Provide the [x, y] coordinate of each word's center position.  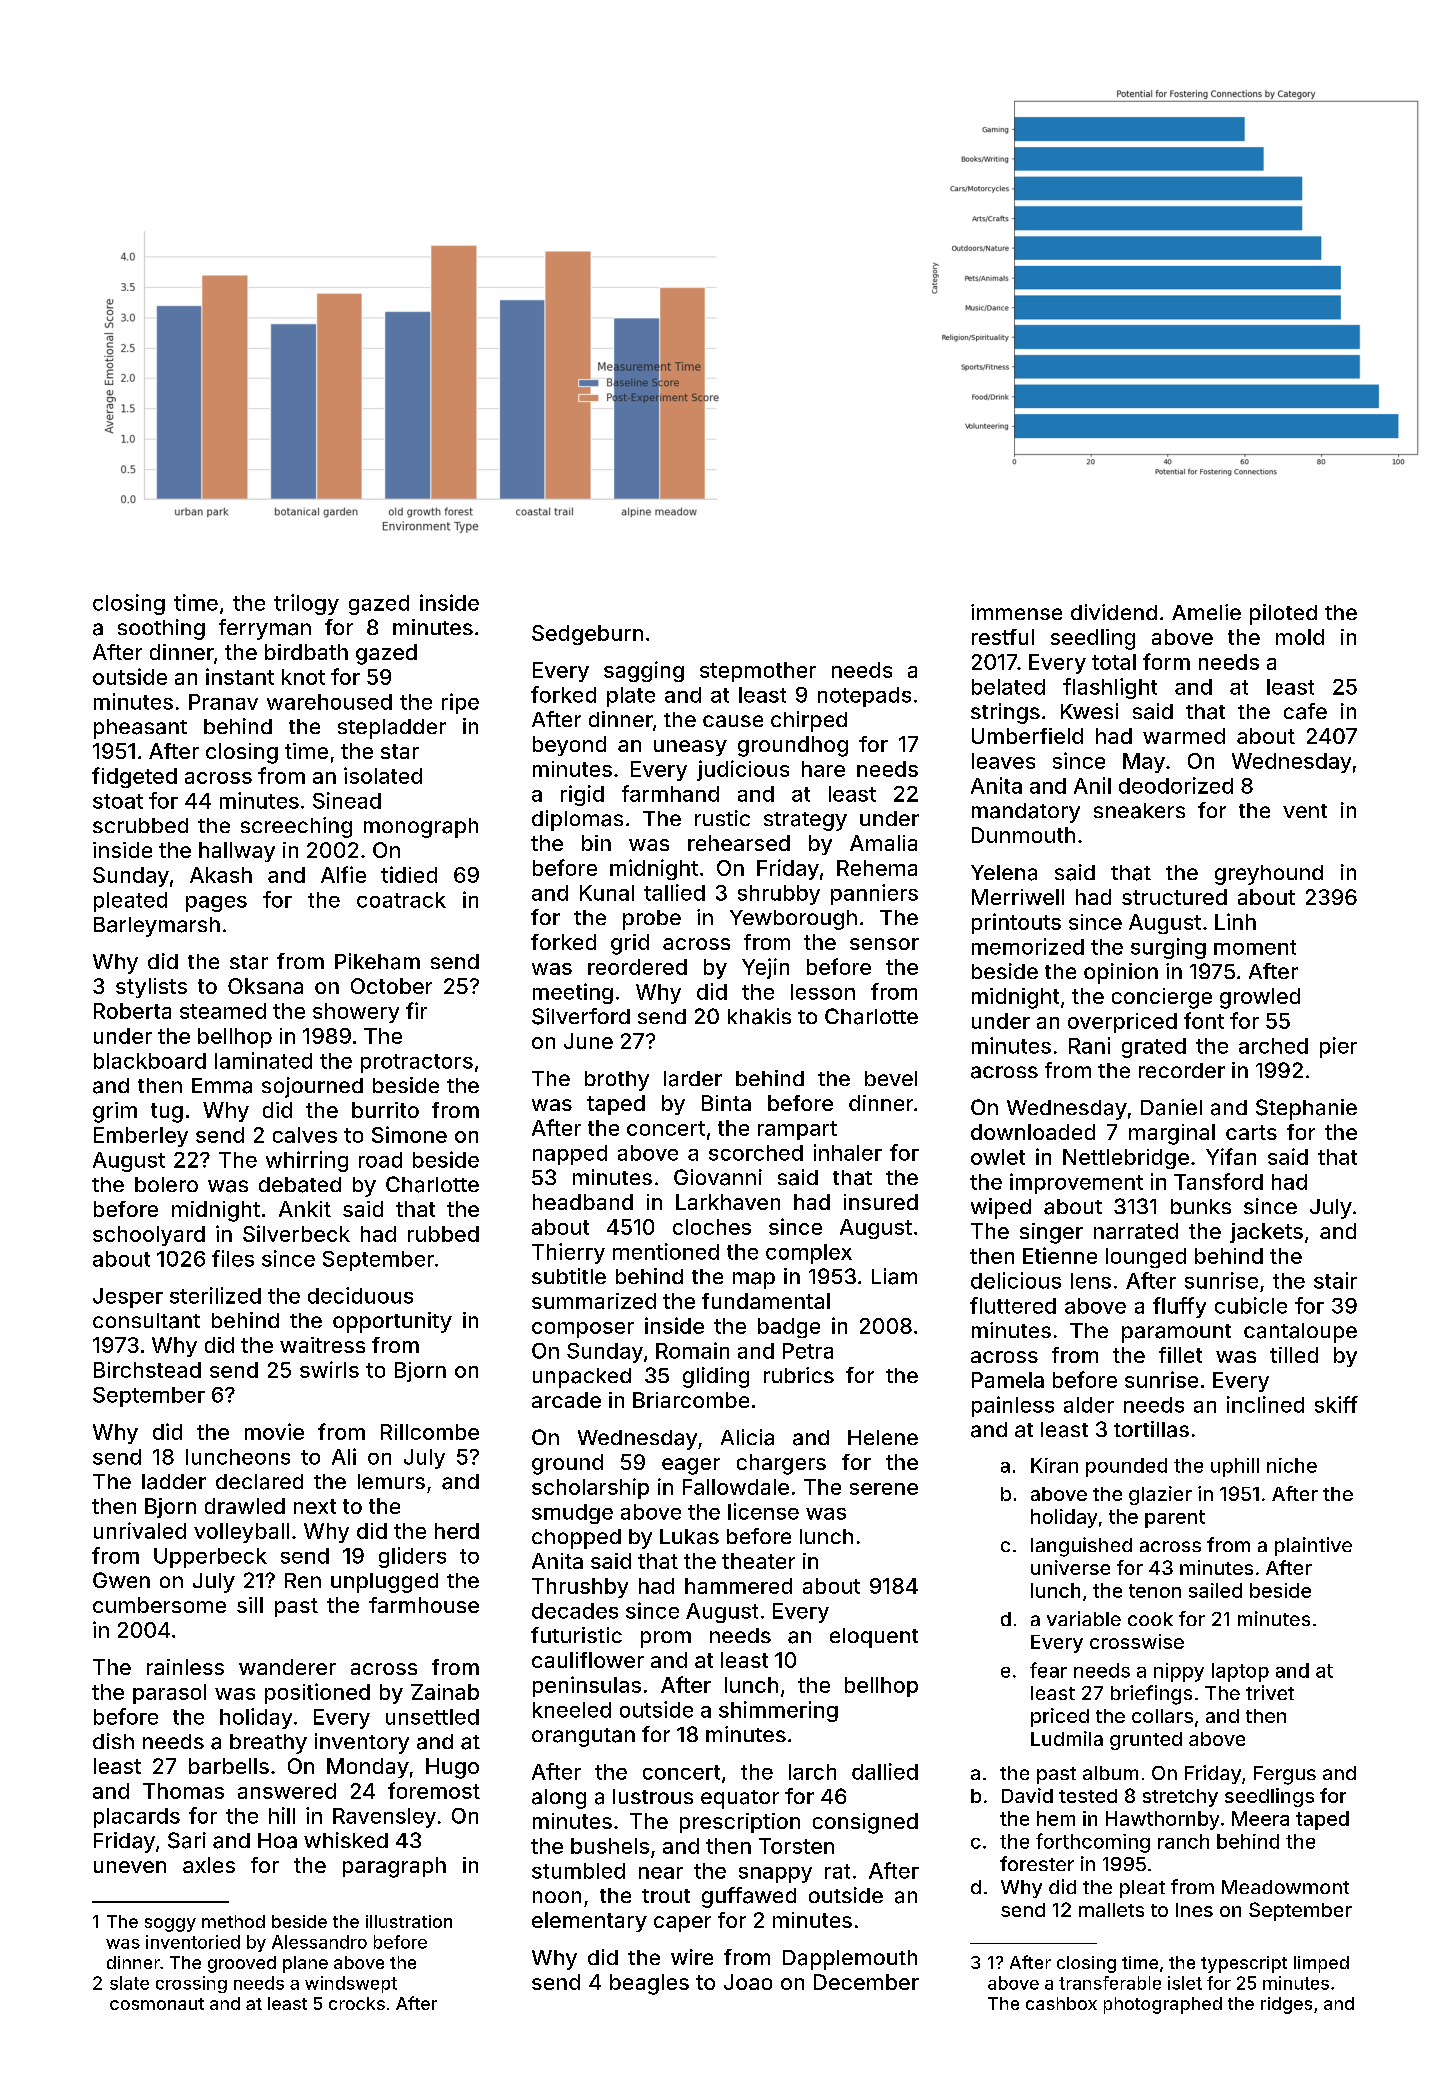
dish [113, 1741]
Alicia [747, 1437]
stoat [118, 801]
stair [1335, 1280]
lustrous [653, 1796]
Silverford [581, 1016]
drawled [245, 1506]
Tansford [1218, 1181]
